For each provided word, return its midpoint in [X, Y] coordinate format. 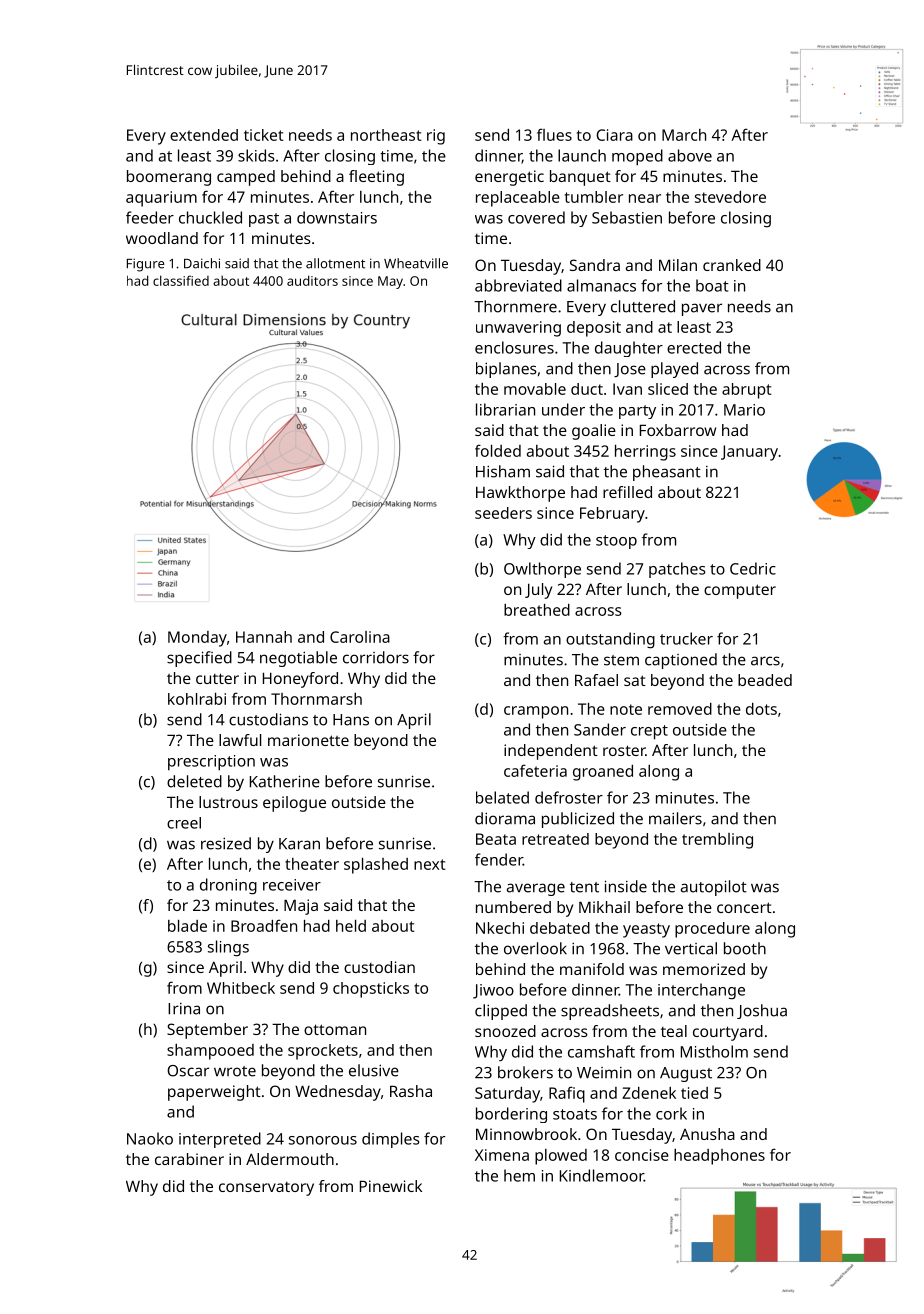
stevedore [730, 197]
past [264, 220]
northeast [386, 135]
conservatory [266, 1189]
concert [744, 907]
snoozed [505, 1031]
